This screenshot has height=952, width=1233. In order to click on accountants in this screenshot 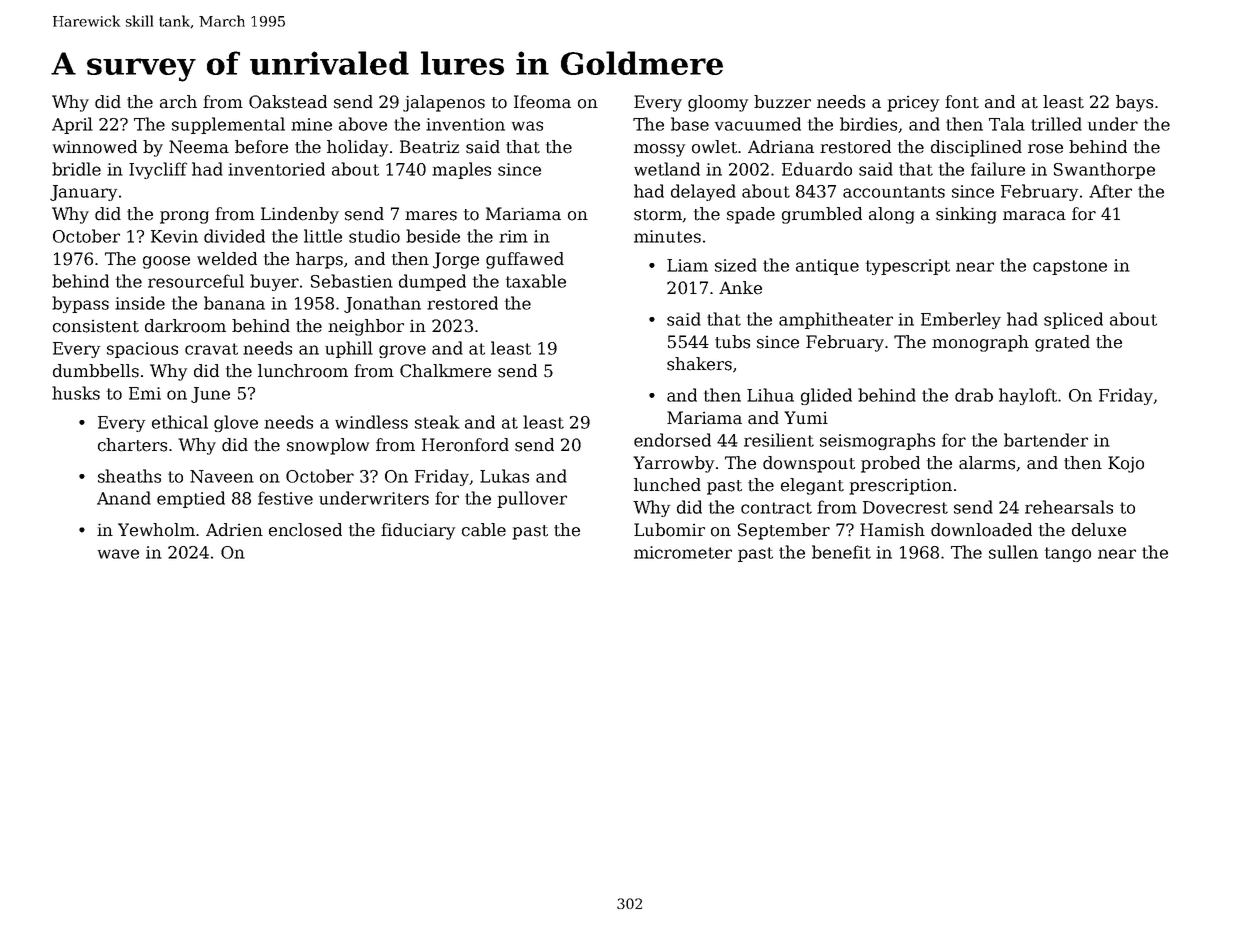, I will do `click(894, 192)`.
